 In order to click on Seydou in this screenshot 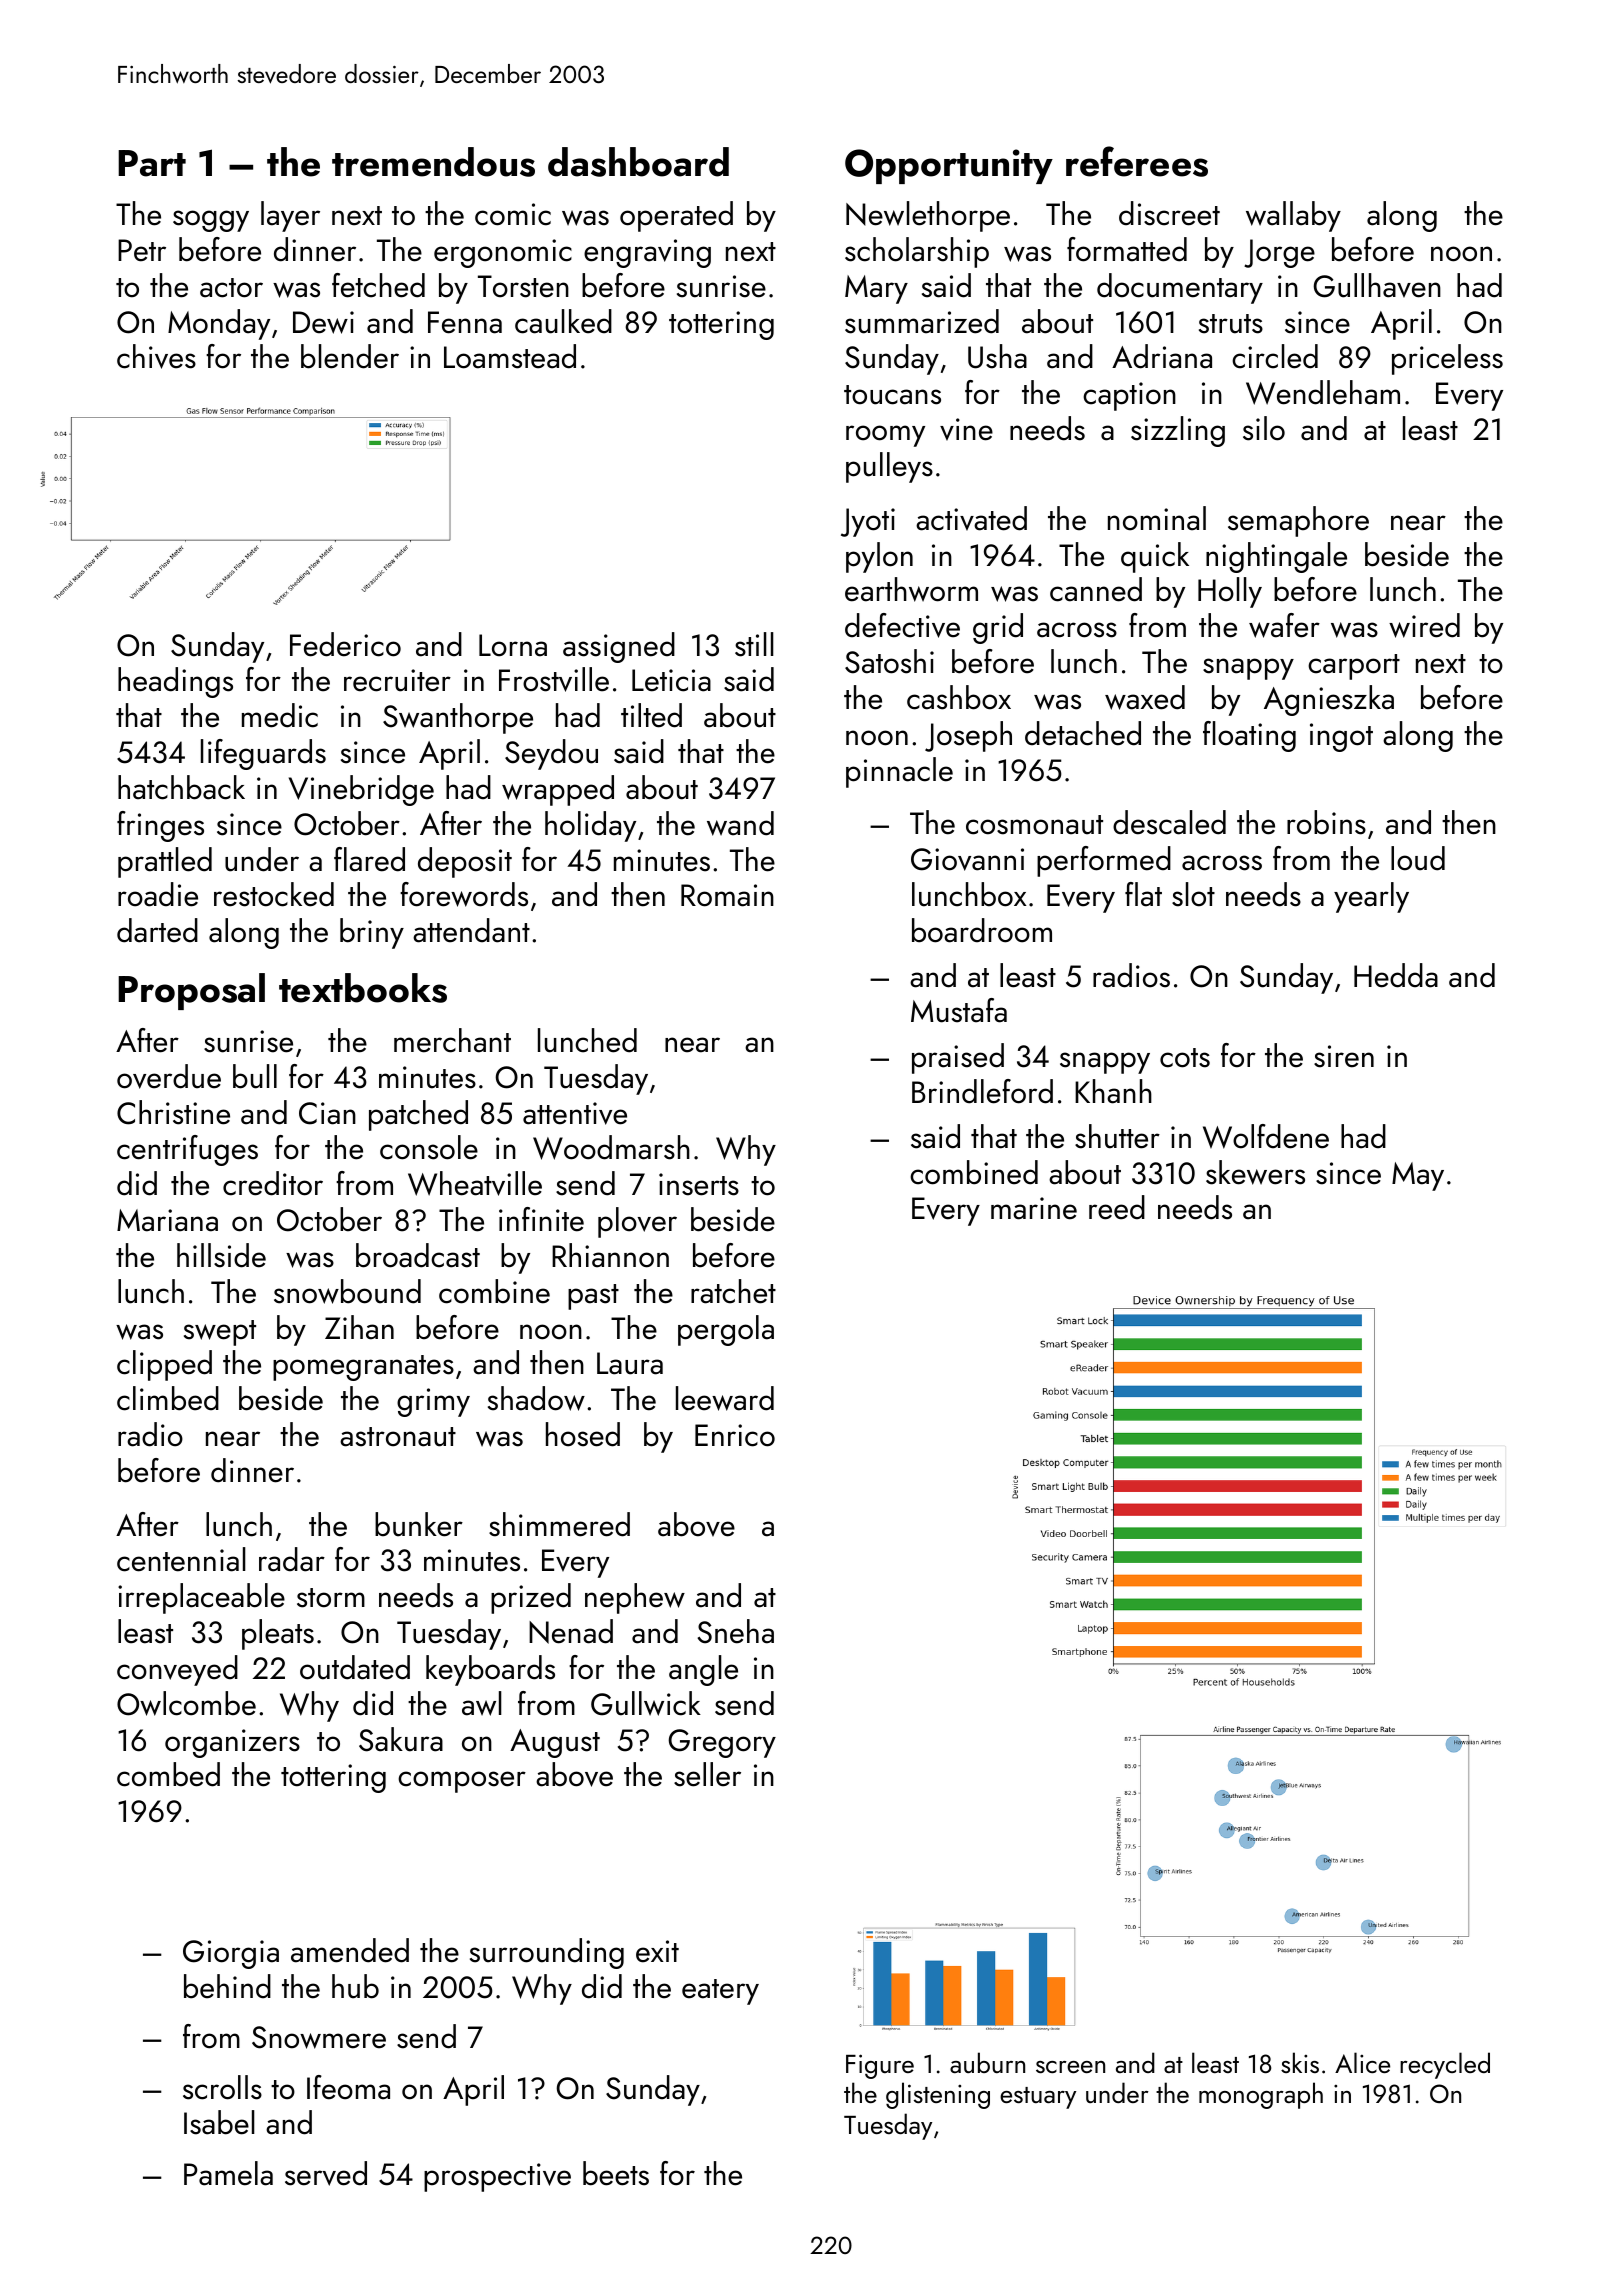, I will do `click(551, 754)`.
